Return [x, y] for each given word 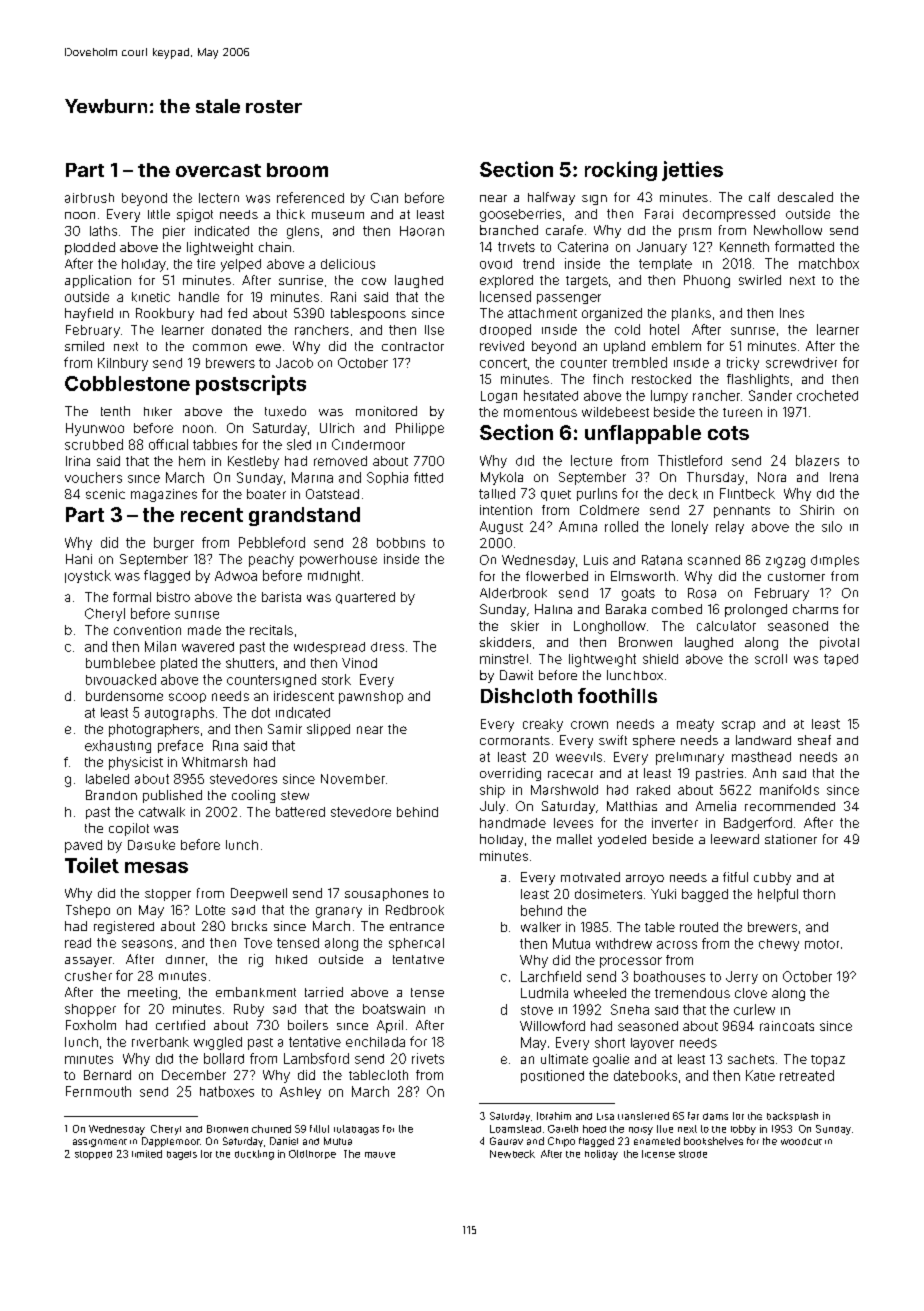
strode [693, 1154]
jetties [692, 171]
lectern [219, 198]
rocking [621, 171]
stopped [93, 1155]
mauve [380, 1155]
